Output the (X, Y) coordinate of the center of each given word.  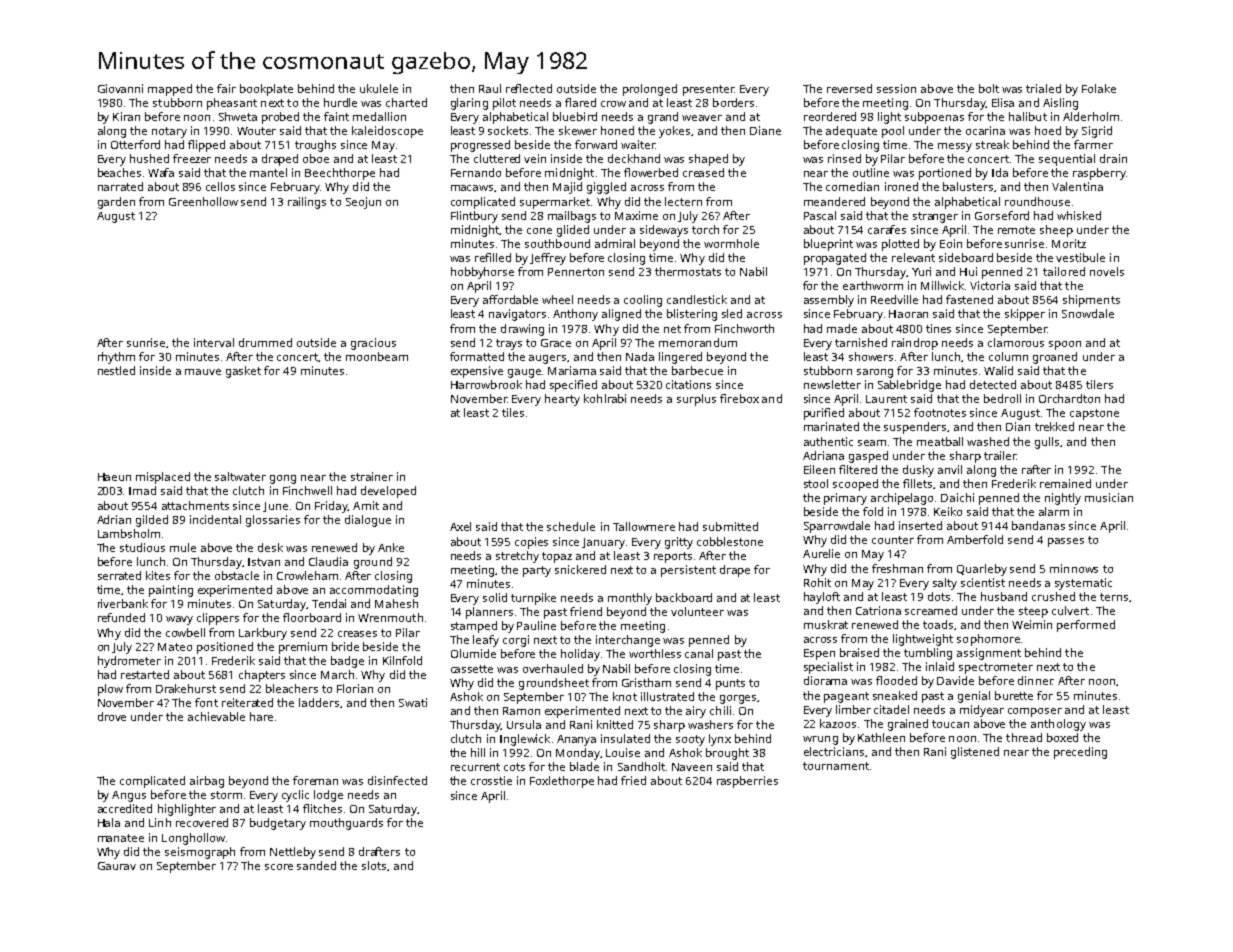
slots (374, 865)
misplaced (163, 478)
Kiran (126, 116)
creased (703, 172)
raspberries (747, 782)
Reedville (894, 299)
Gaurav (117, 866)
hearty (562, 400)
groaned (1055, 358)
